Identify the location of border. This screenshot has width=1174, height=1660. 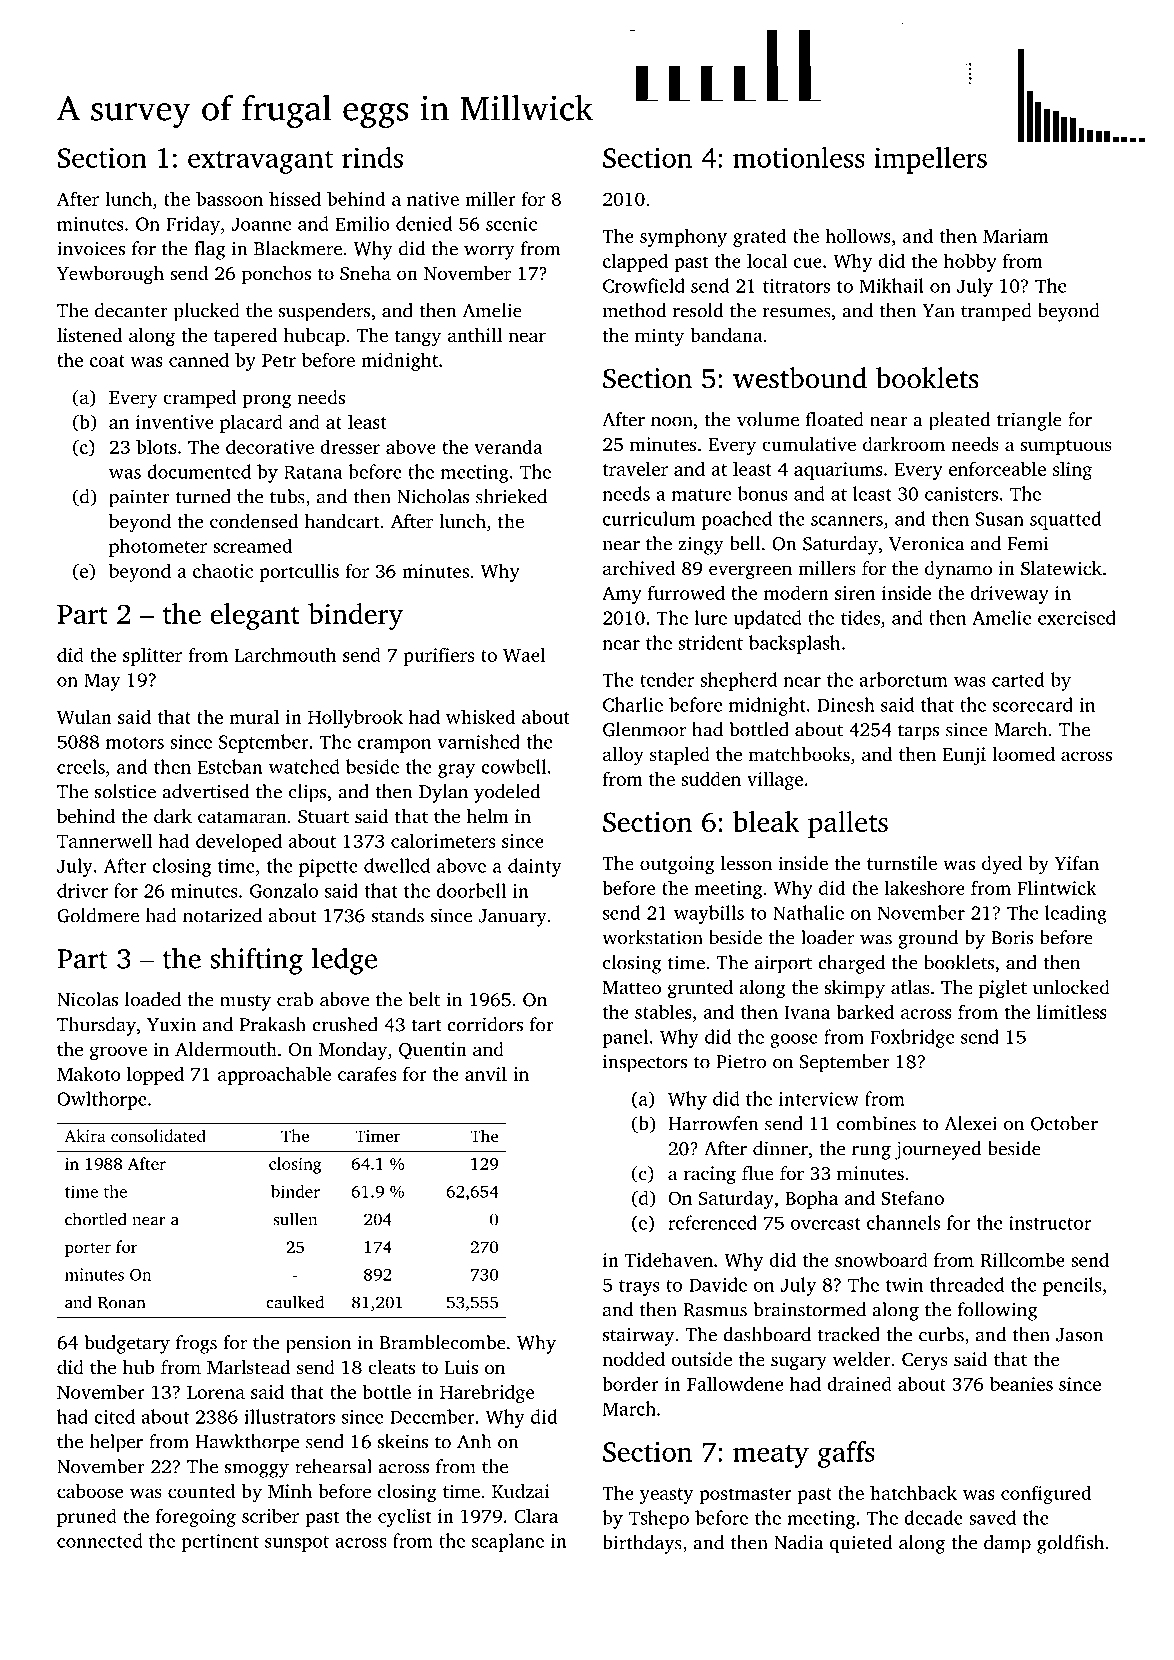
(630, 1383).
